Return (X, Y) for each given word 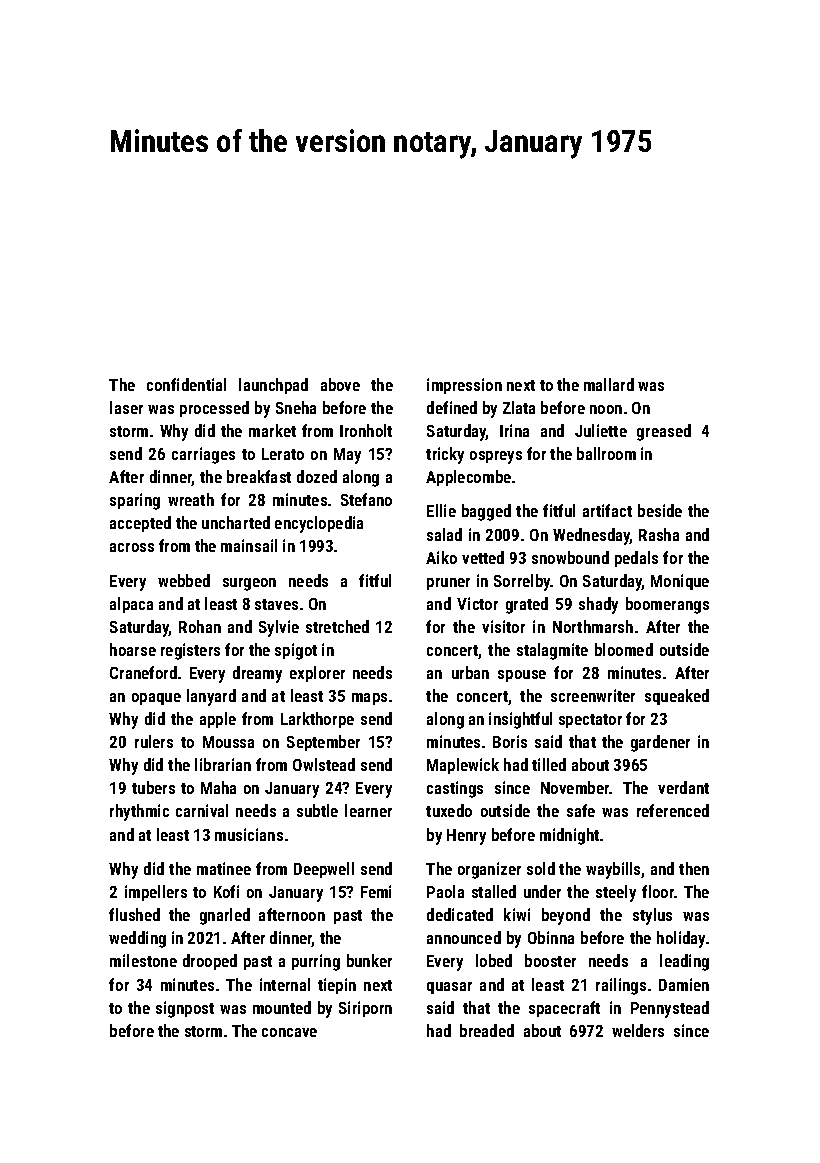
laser (126, 407)
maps (369, 699)
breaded (487, 1030)
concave (289, 1032)
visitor (503, 626)
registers (190, 651)
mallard (609, 384)
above (340, 384)
